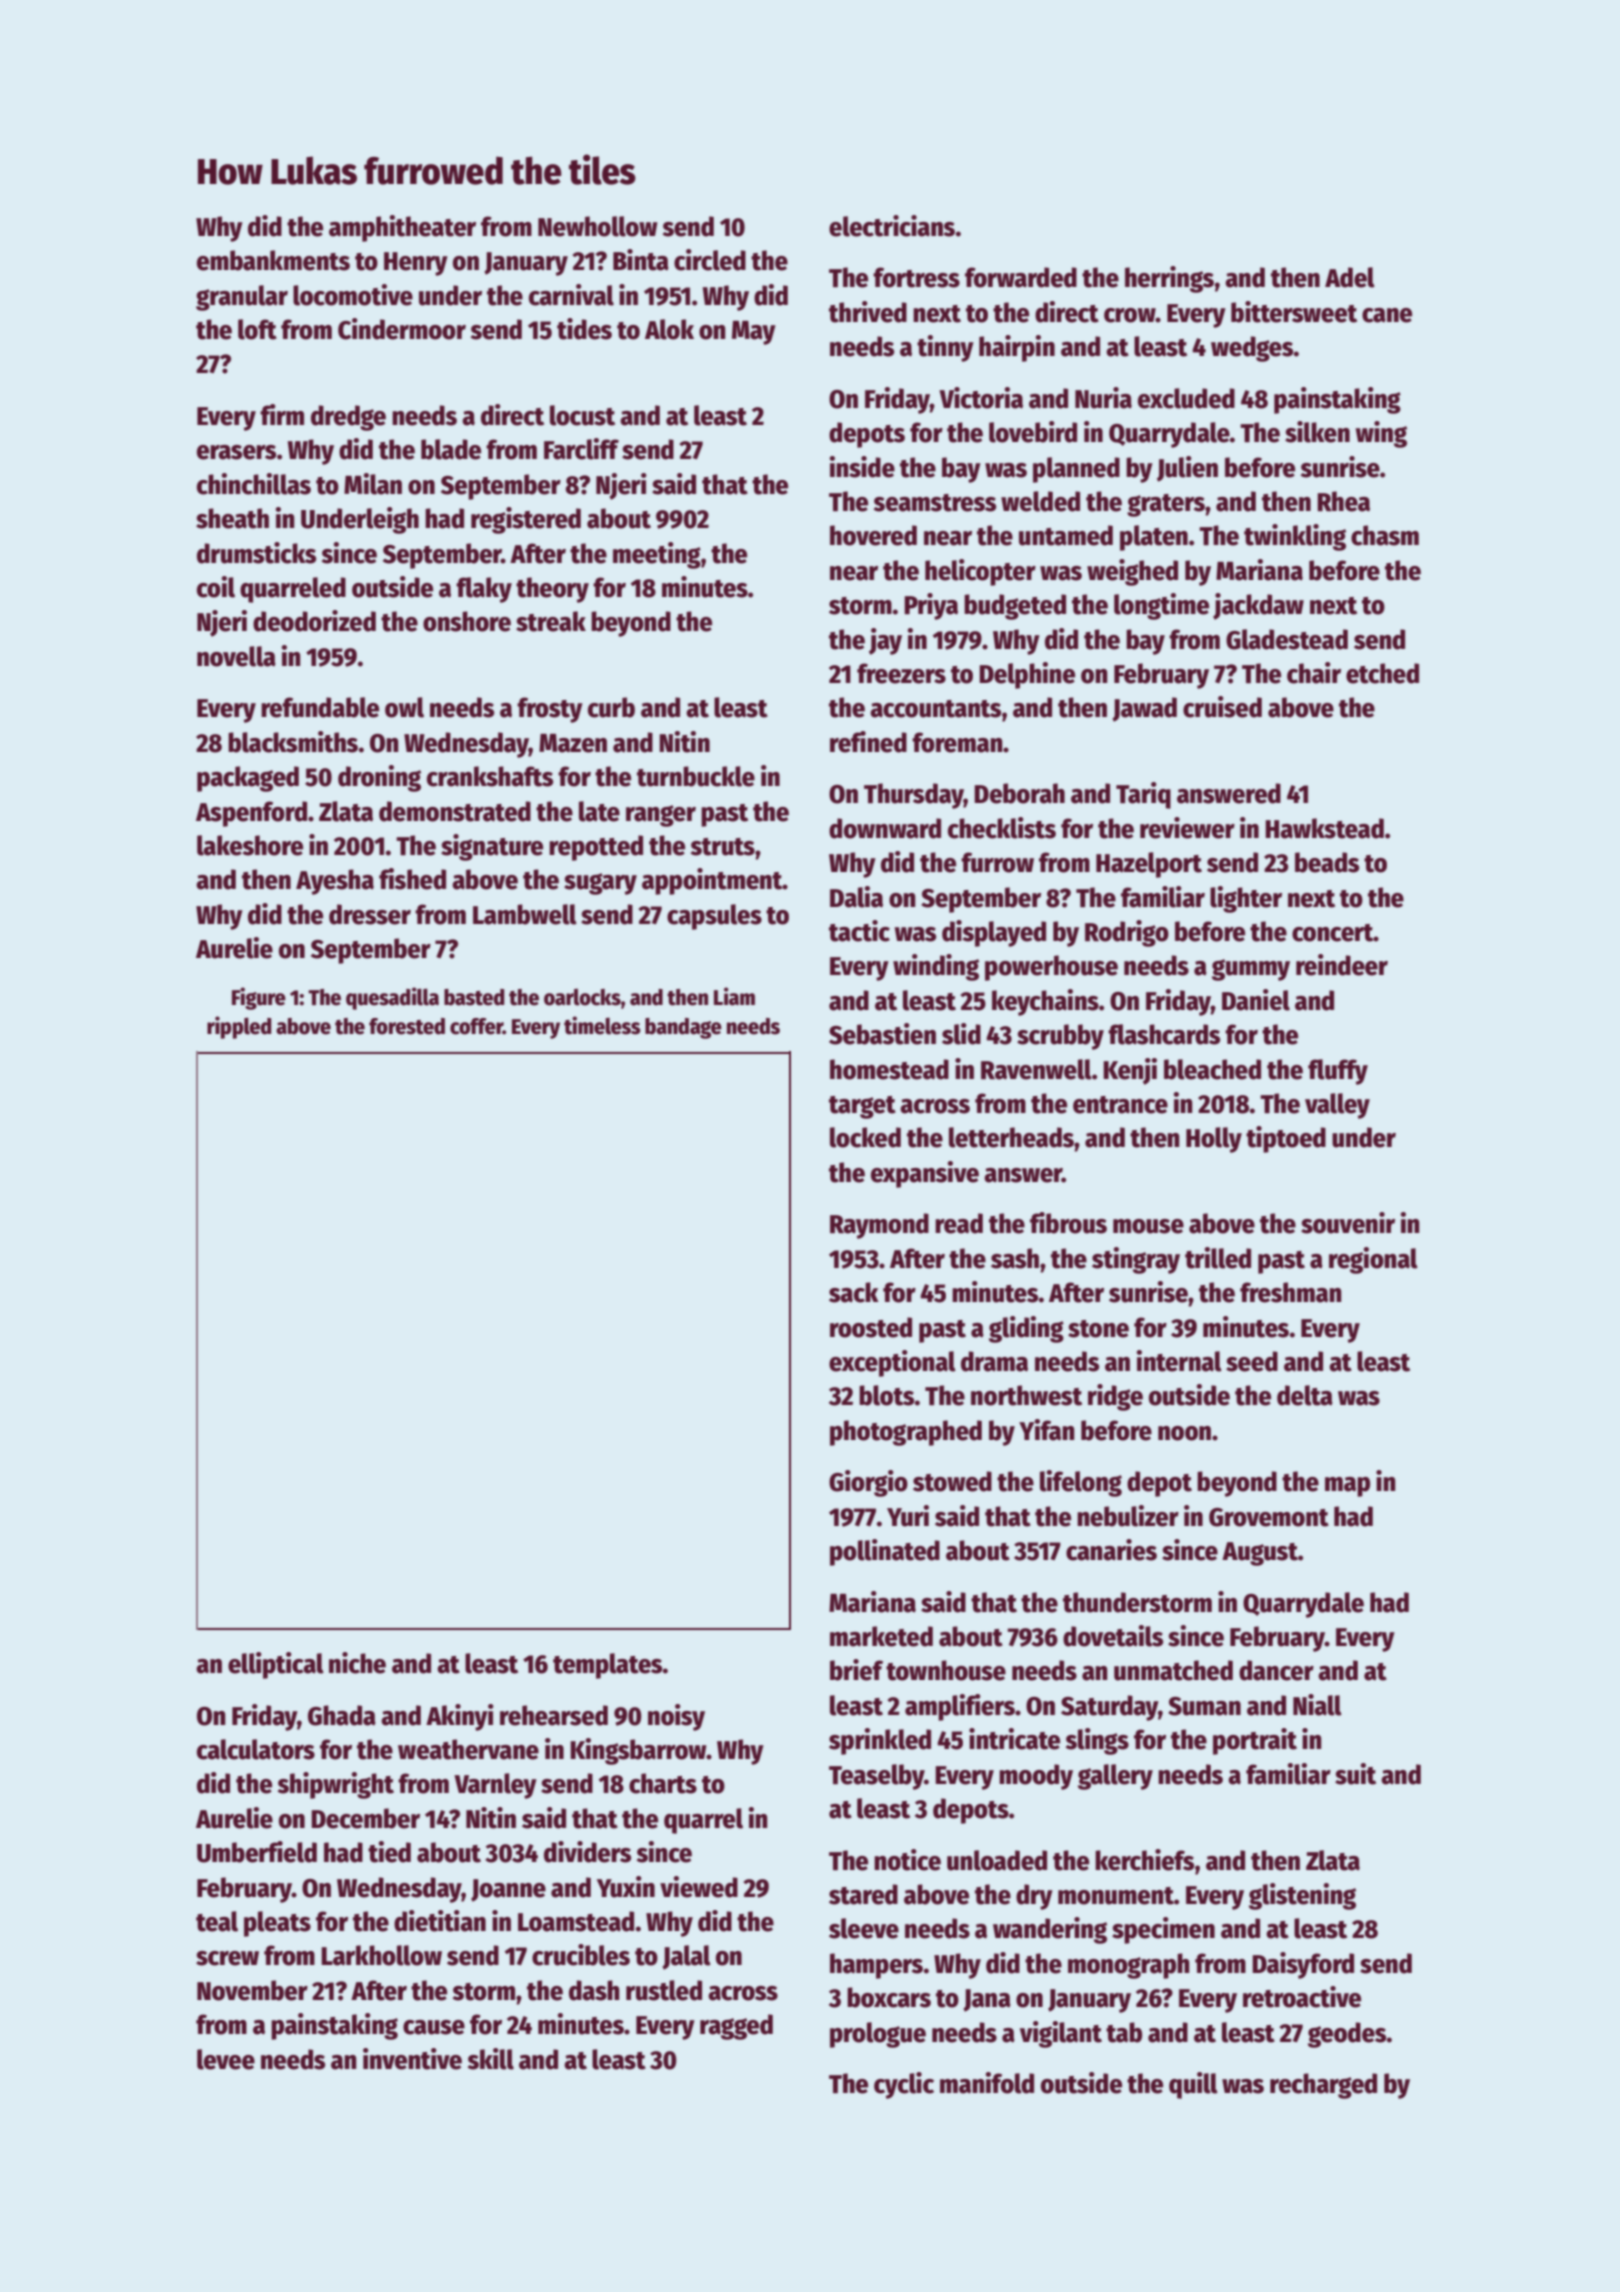  Describe the element at coordinates (526, 520) in the screenshot. I see `registered` at that location.
